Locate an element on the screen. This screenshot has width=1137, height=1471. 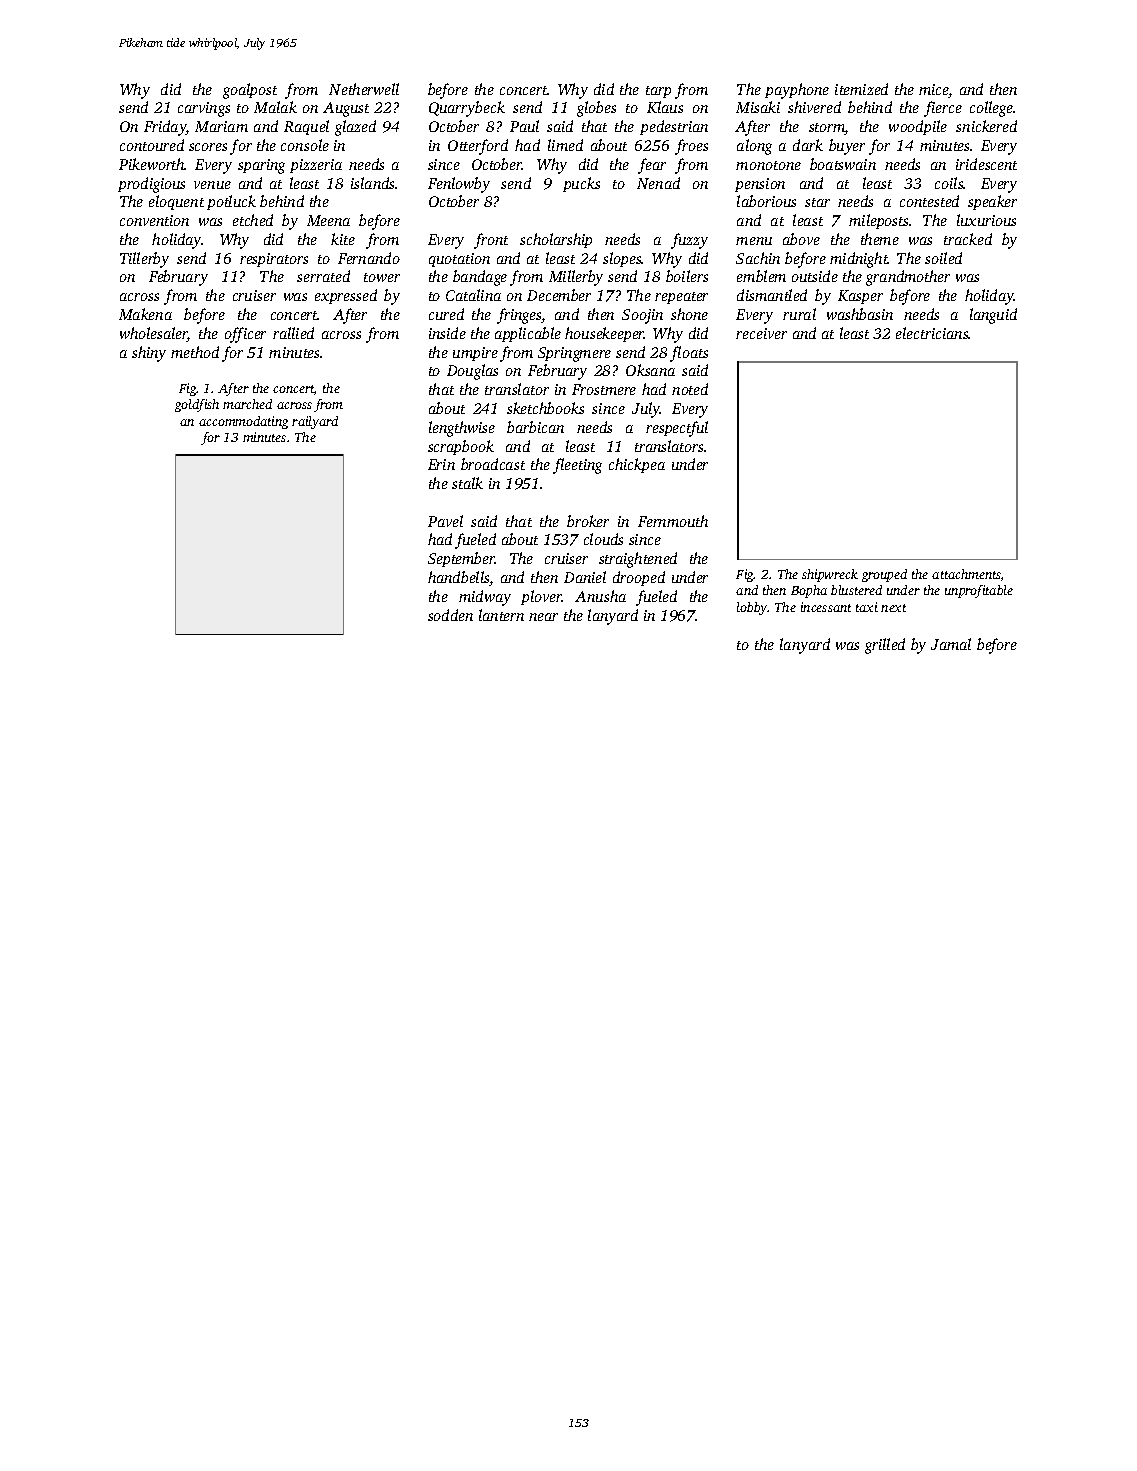
accommodating is located at coordinates (243, 422).
